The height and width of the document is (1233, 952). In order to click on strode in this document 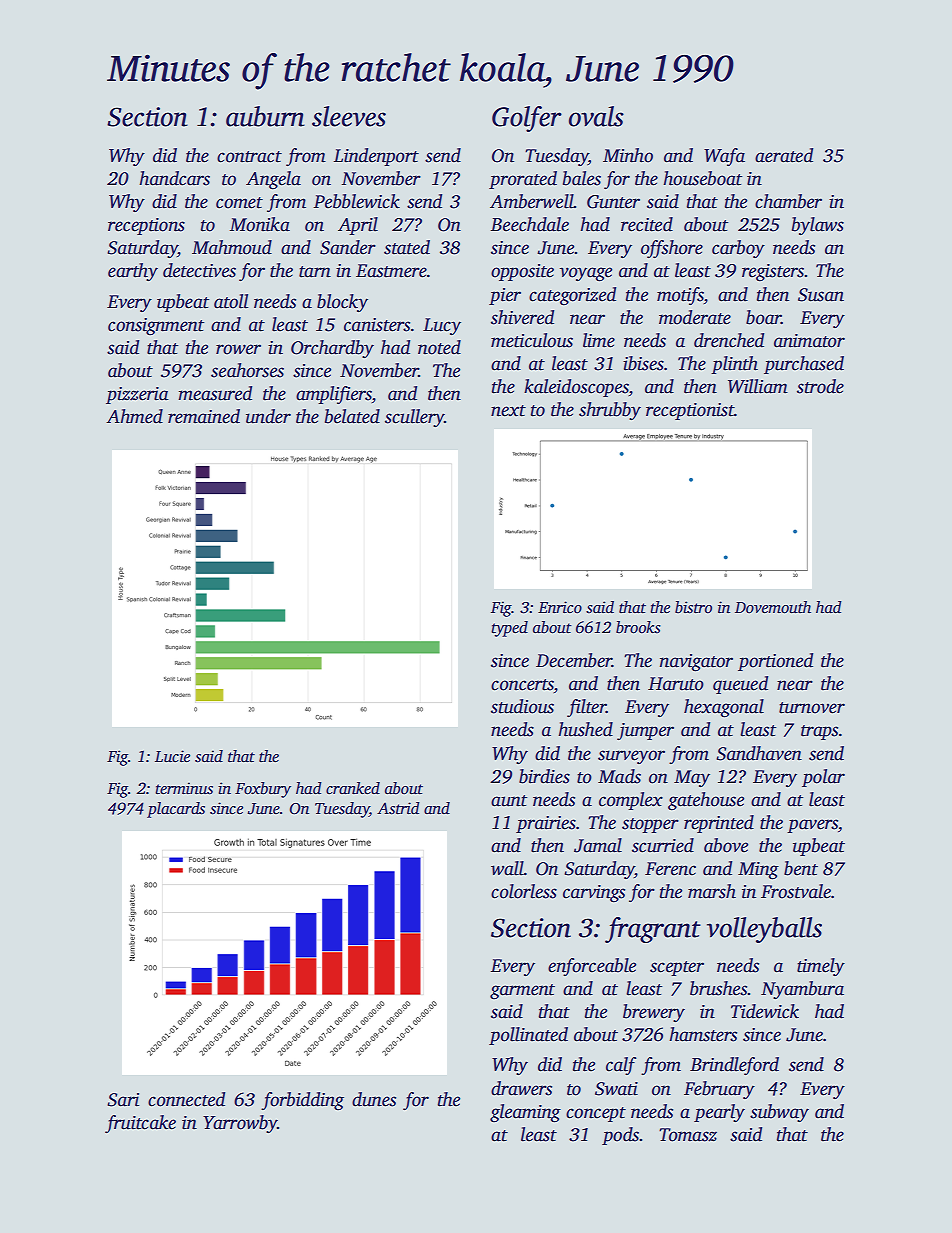, I will do `click(820, 386)`.
